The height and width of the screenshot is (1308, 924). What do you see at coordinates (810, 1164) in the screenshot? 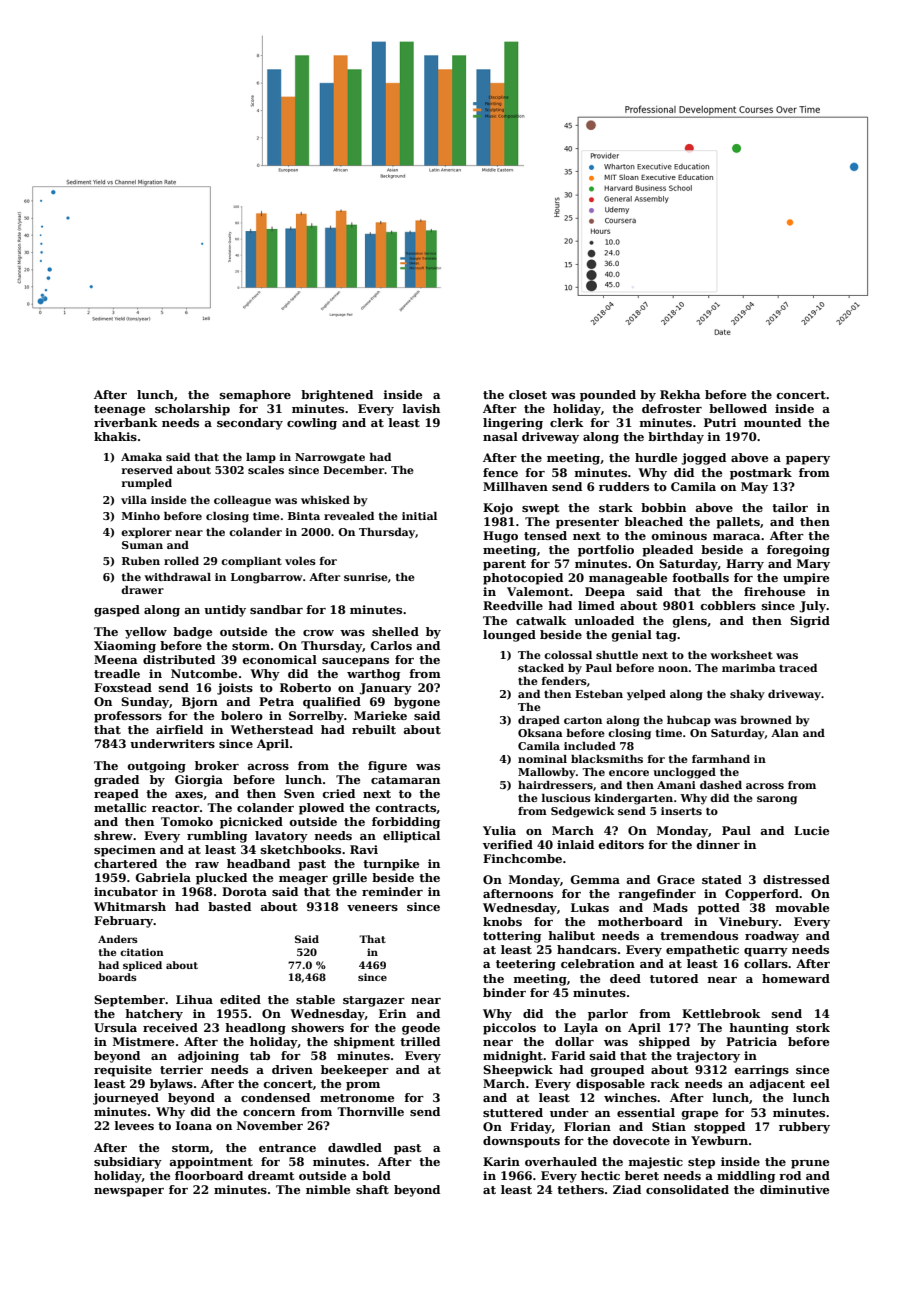
I see `prune` at bounding box center [810, 1164].
